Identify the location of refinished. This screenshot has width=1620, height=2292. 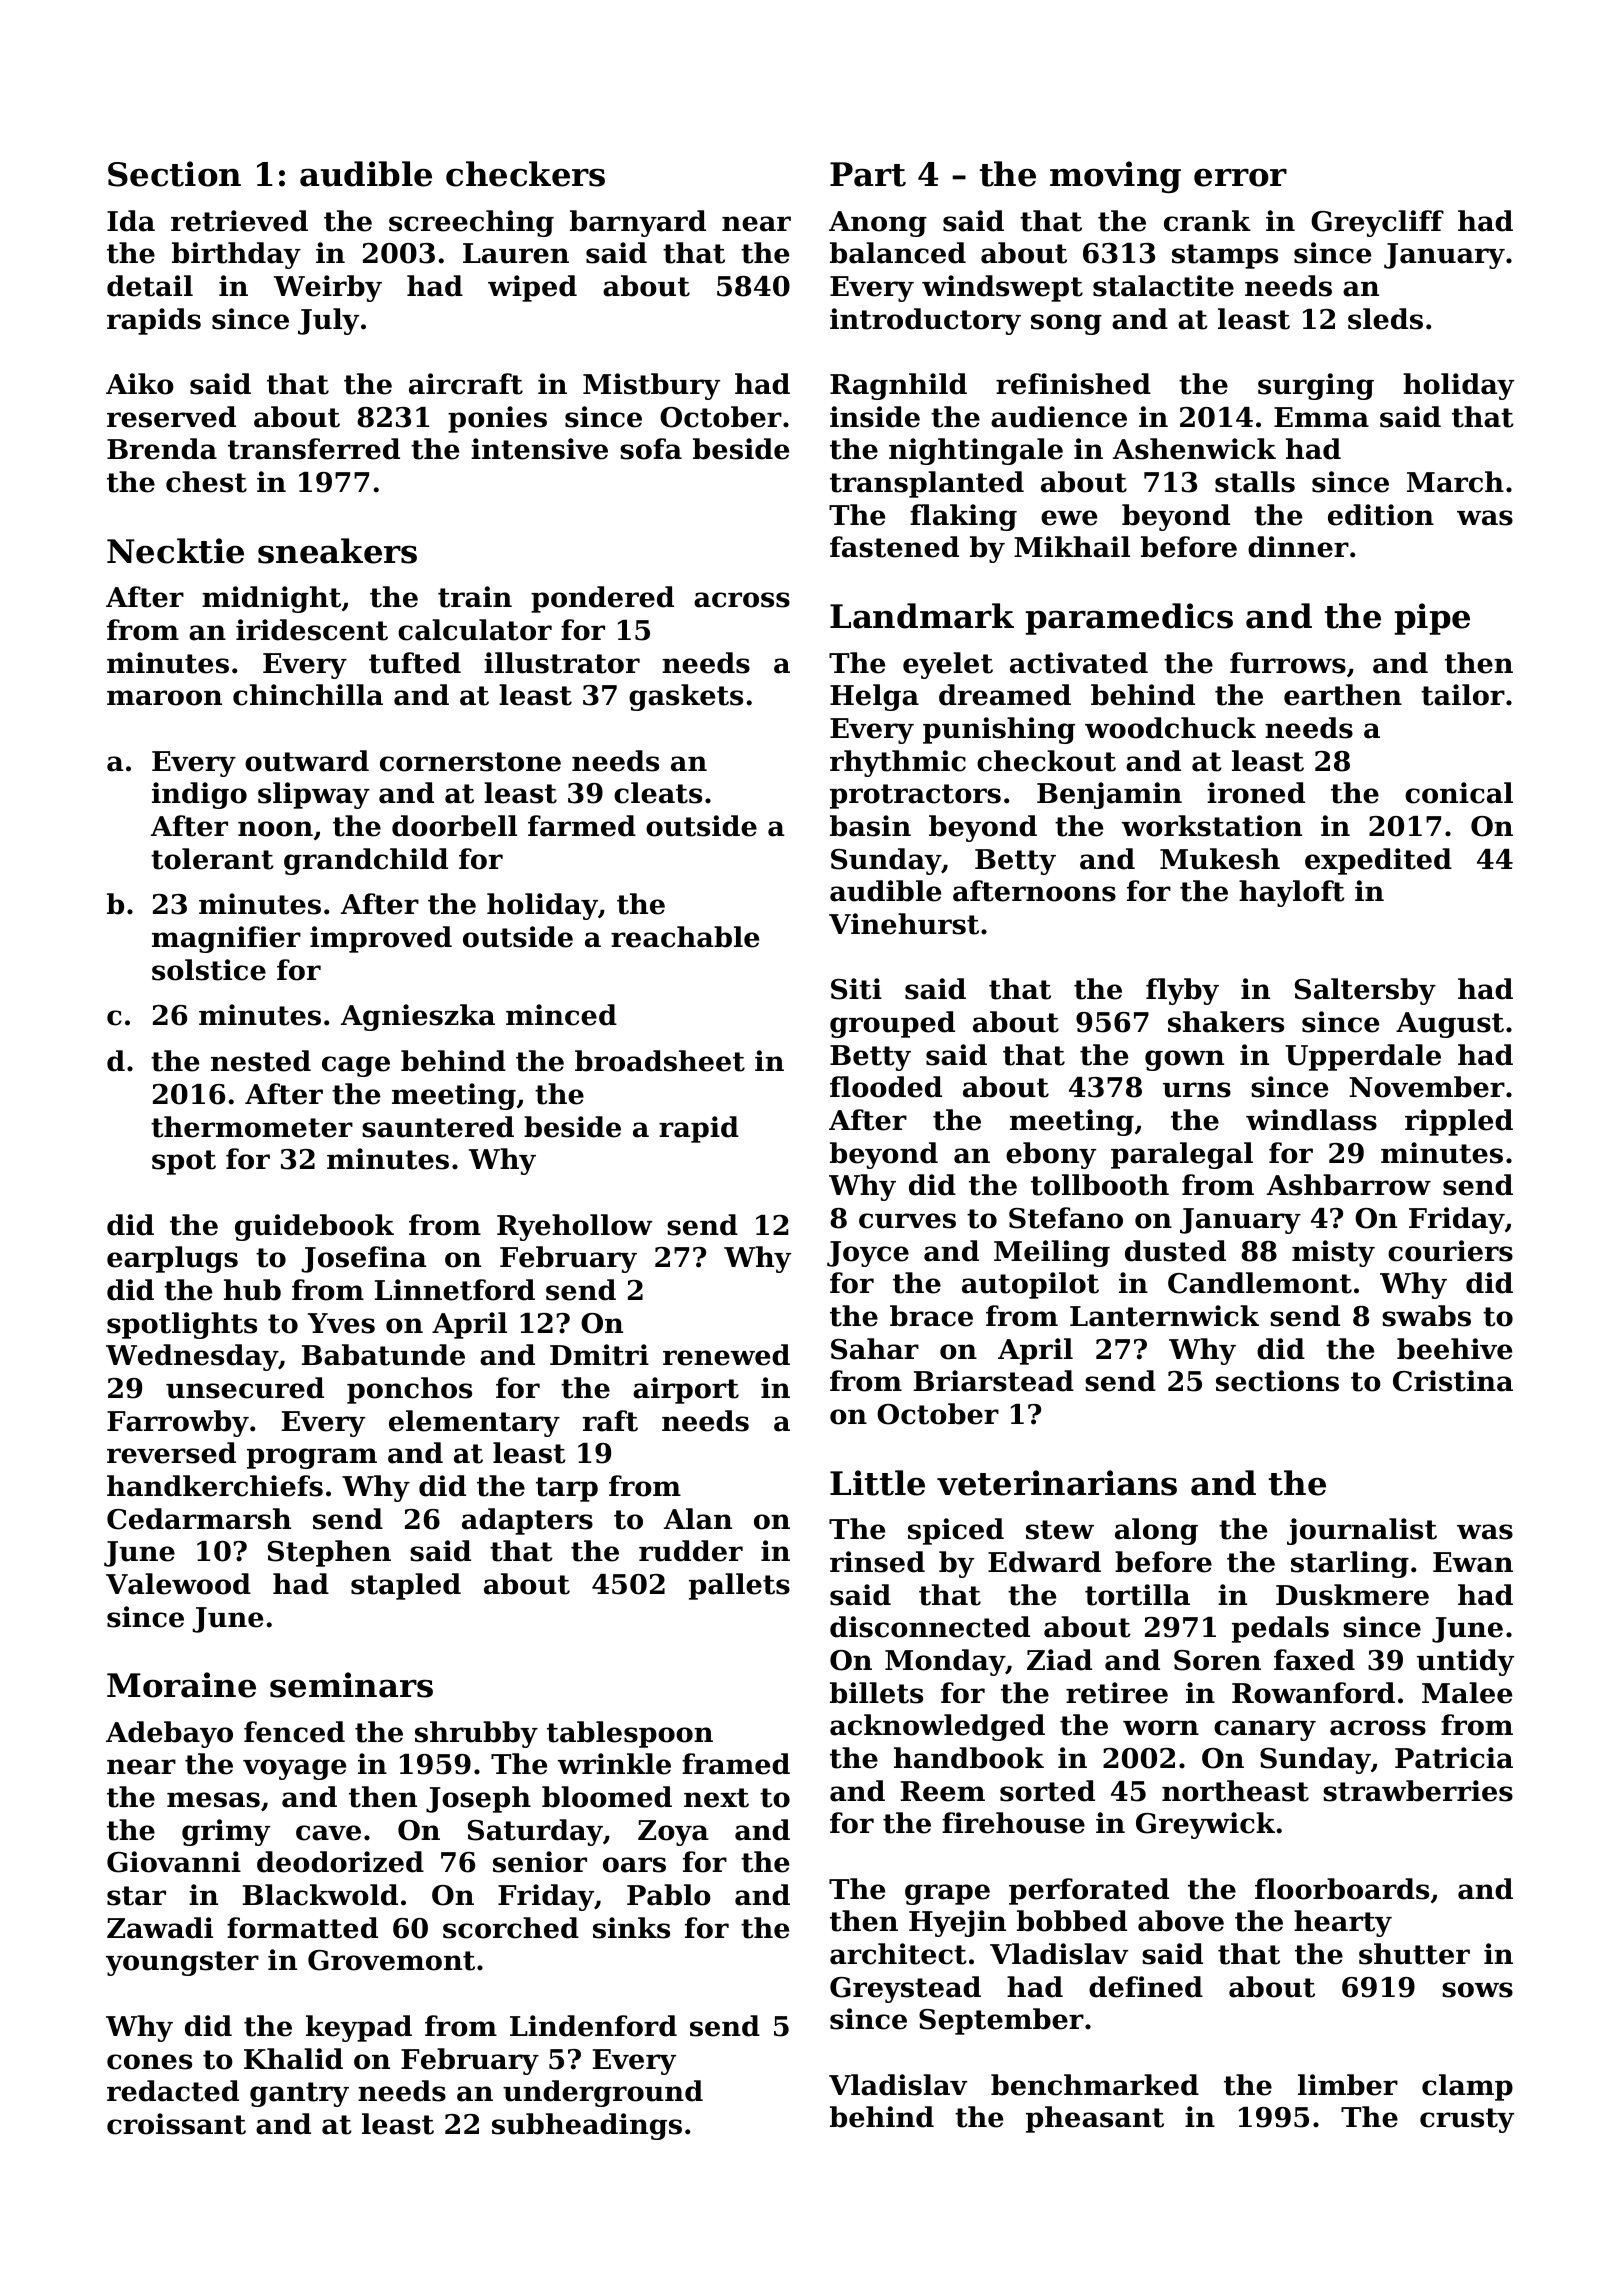
(1073, 384).
